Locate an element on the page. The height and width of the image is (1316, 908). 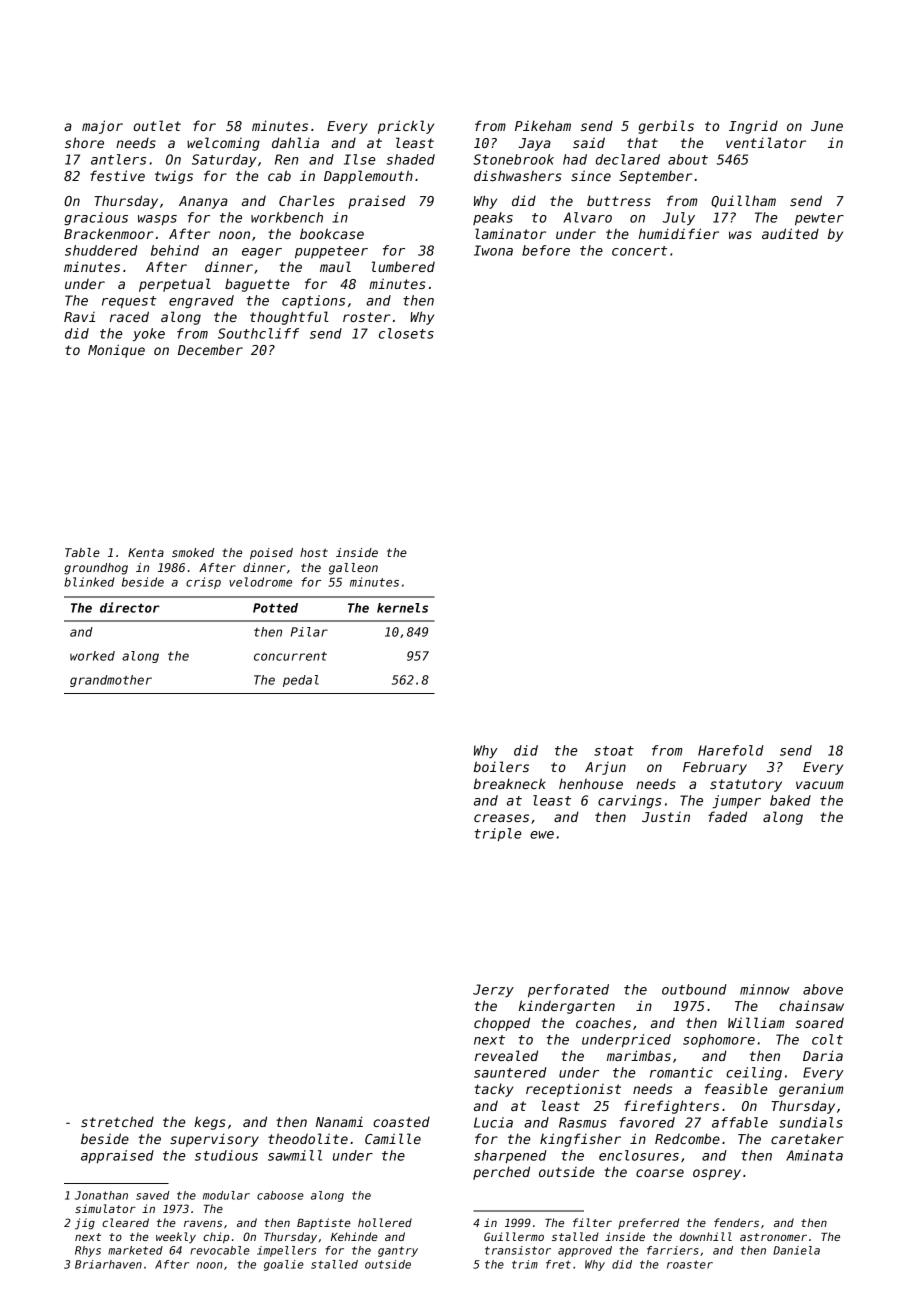
kernels is located at coordinates (402, 608).
